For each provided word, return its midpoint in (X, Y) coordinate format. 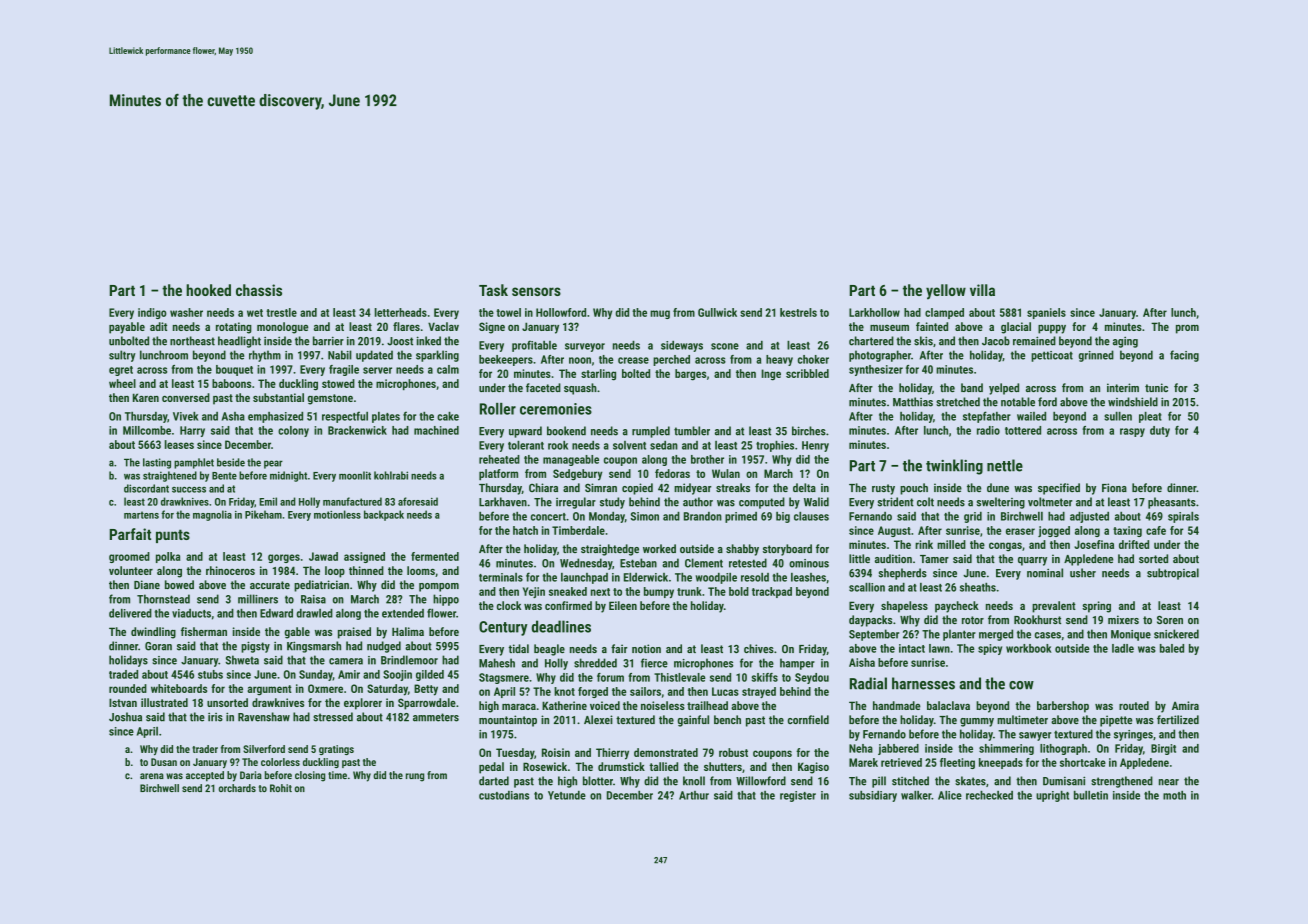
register (798, 796)
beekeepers (506, 360)
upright (1052, 796)
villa (982, 290)
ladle (1123, 648)
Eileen (623, 605)
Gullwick (717, 312)
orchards (237, 788)
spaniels (1046, 313)
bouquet (234, 370)
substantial (278, 397)
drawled (315, 613)
